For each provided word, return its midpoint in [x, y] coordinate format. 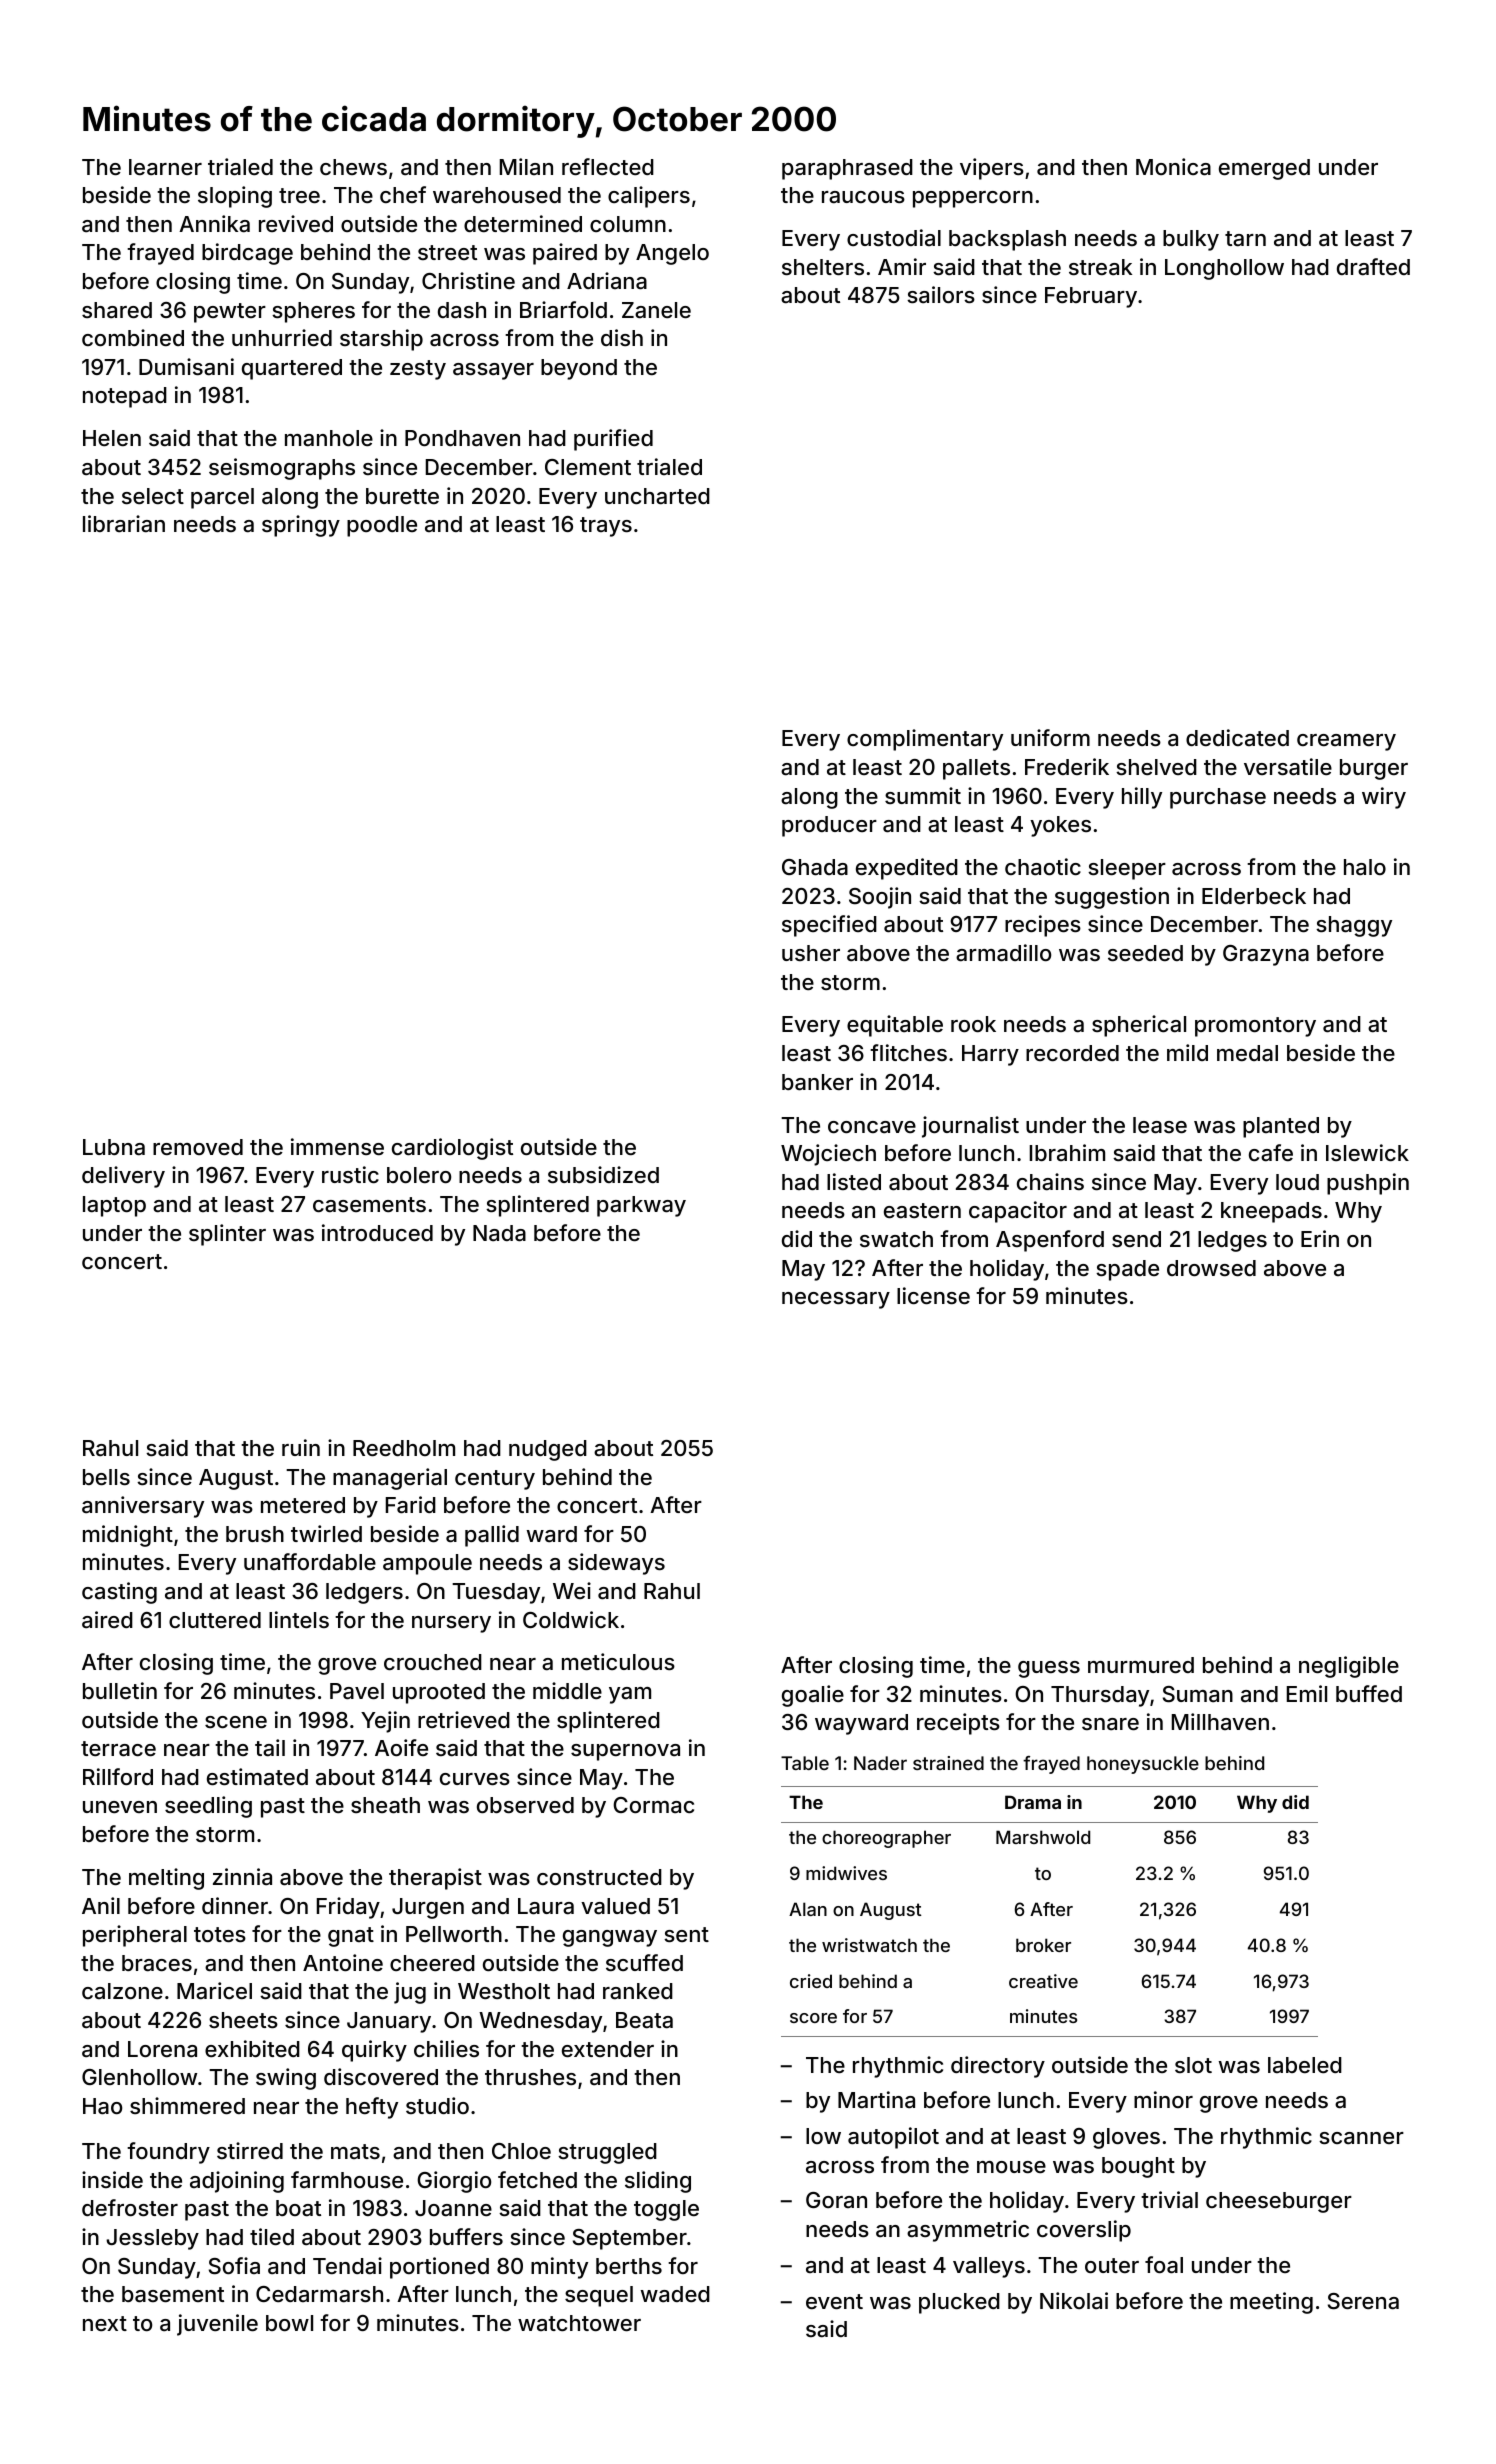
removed [198, 1147]
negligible [1349, 1667]
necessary [836, 1300]
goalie [813, 1696]
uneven [120, 1807]
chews [353, 167]
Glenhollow [139, 2077]
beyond [579, 369]
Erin [1320, 1238]
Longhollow [1224, 269]
